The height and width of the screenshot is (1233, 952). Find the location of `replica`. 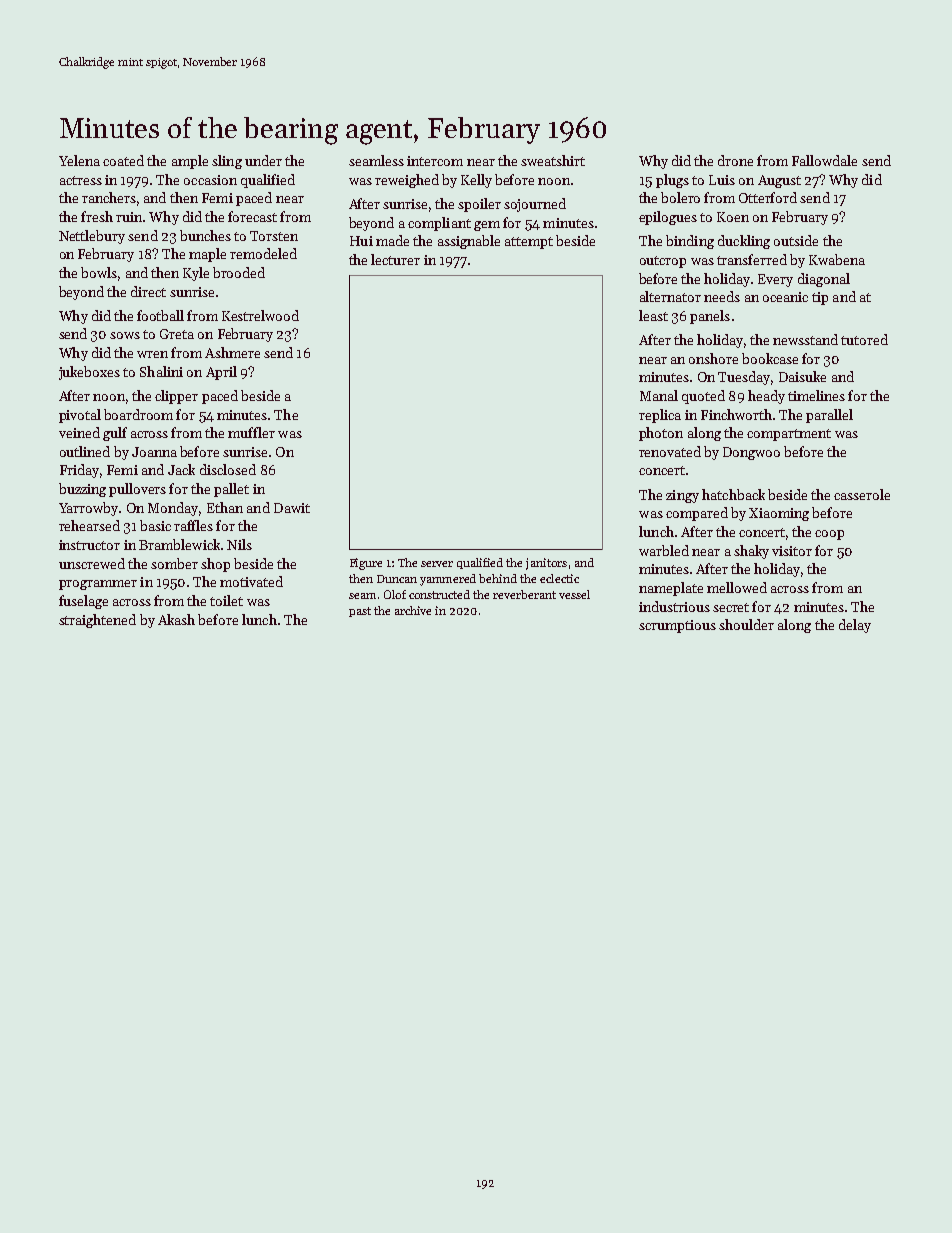

replica is located at coordinates (660, 416).
